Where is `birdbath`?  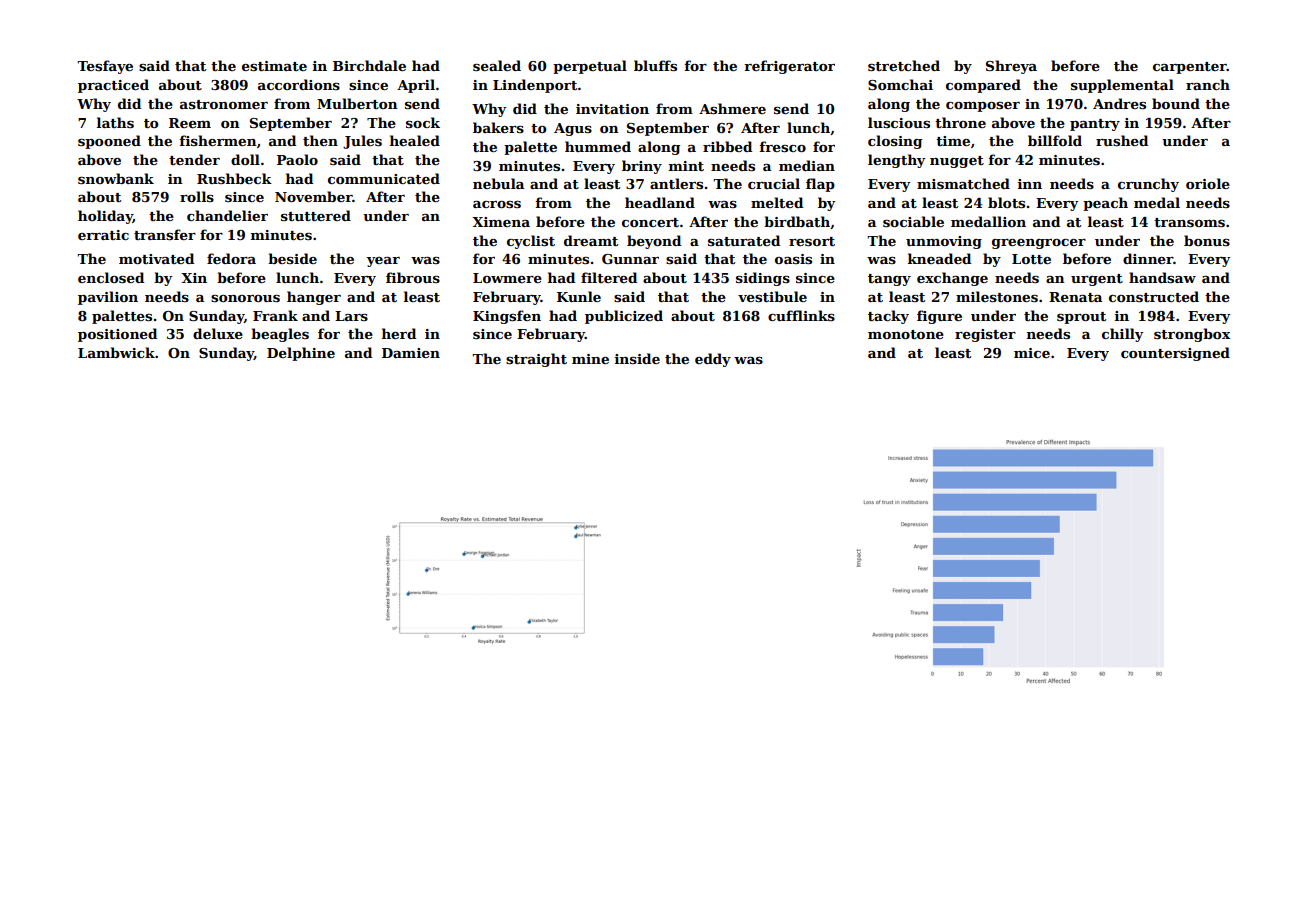 birdbath is located at coordinates (797, 221).
